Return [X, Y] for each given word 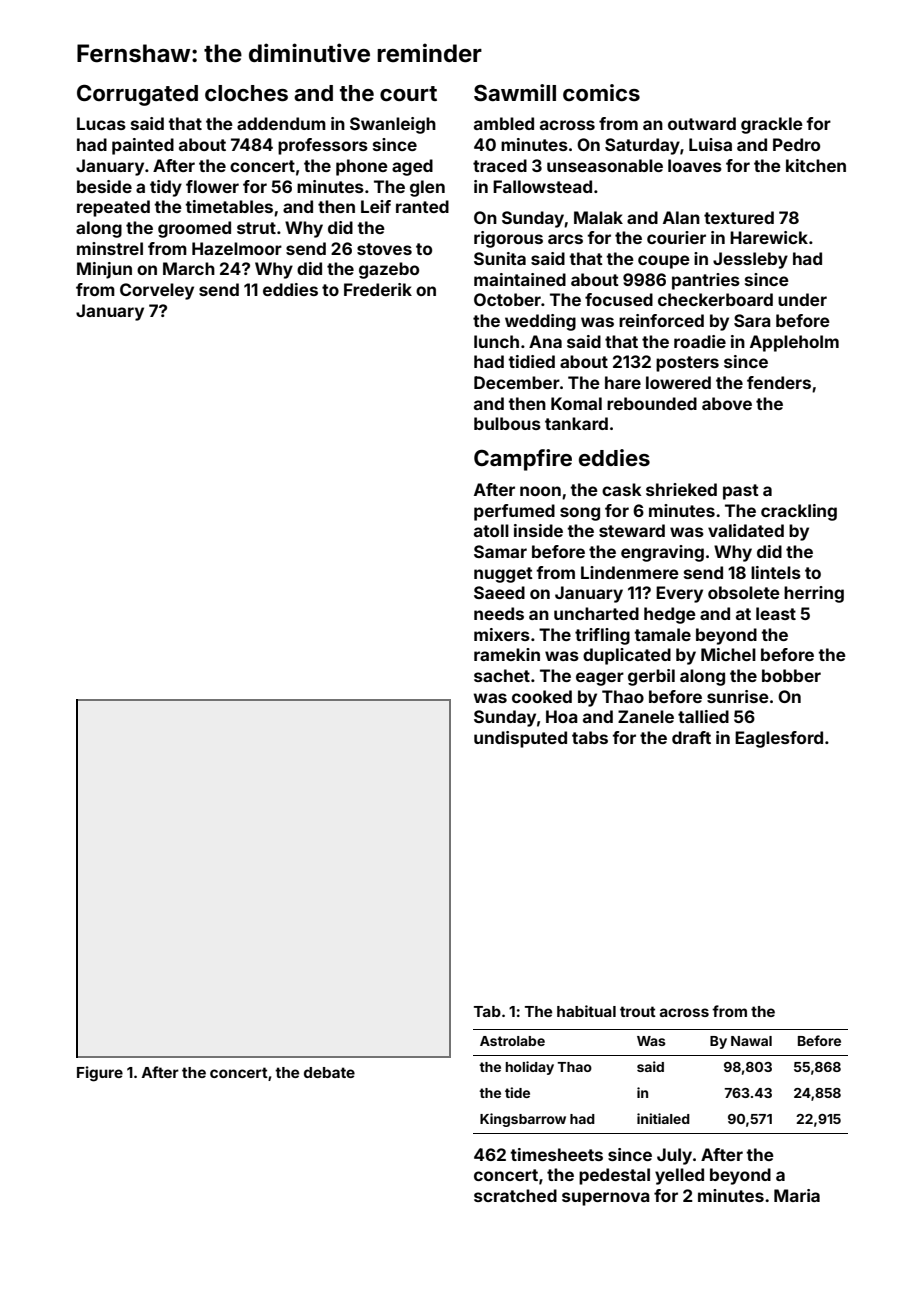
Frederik [378, 289]
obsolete [744, 592]
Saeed [499, 592]
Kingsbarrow [523, 1120]
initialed [663, 1118]
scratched [515, 1195]
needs [499, 613]
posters [687, 364]
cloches [246, 93]
